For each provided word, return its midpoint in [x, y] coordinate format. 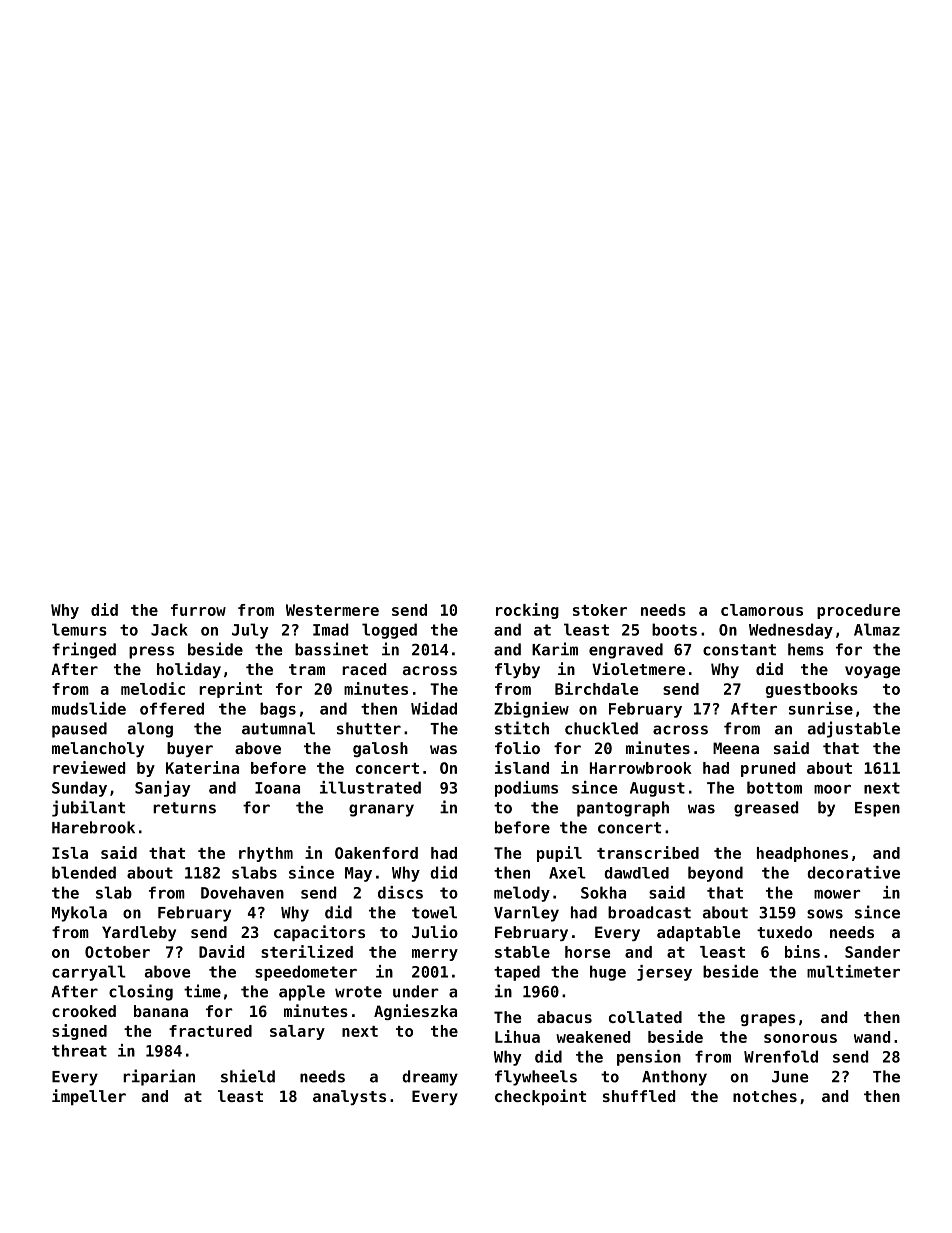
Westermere [332, 610]
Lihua [517, 1036]
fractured [210, 1031]
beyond [715, 874]
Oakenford [376, 853]
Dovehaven [242, 892]
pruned [768, 769]
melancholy [98, 749]
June [790, 1077]
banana [161, 1011]
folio [517, 747]
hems [806, 649]
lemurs [79, 629]
